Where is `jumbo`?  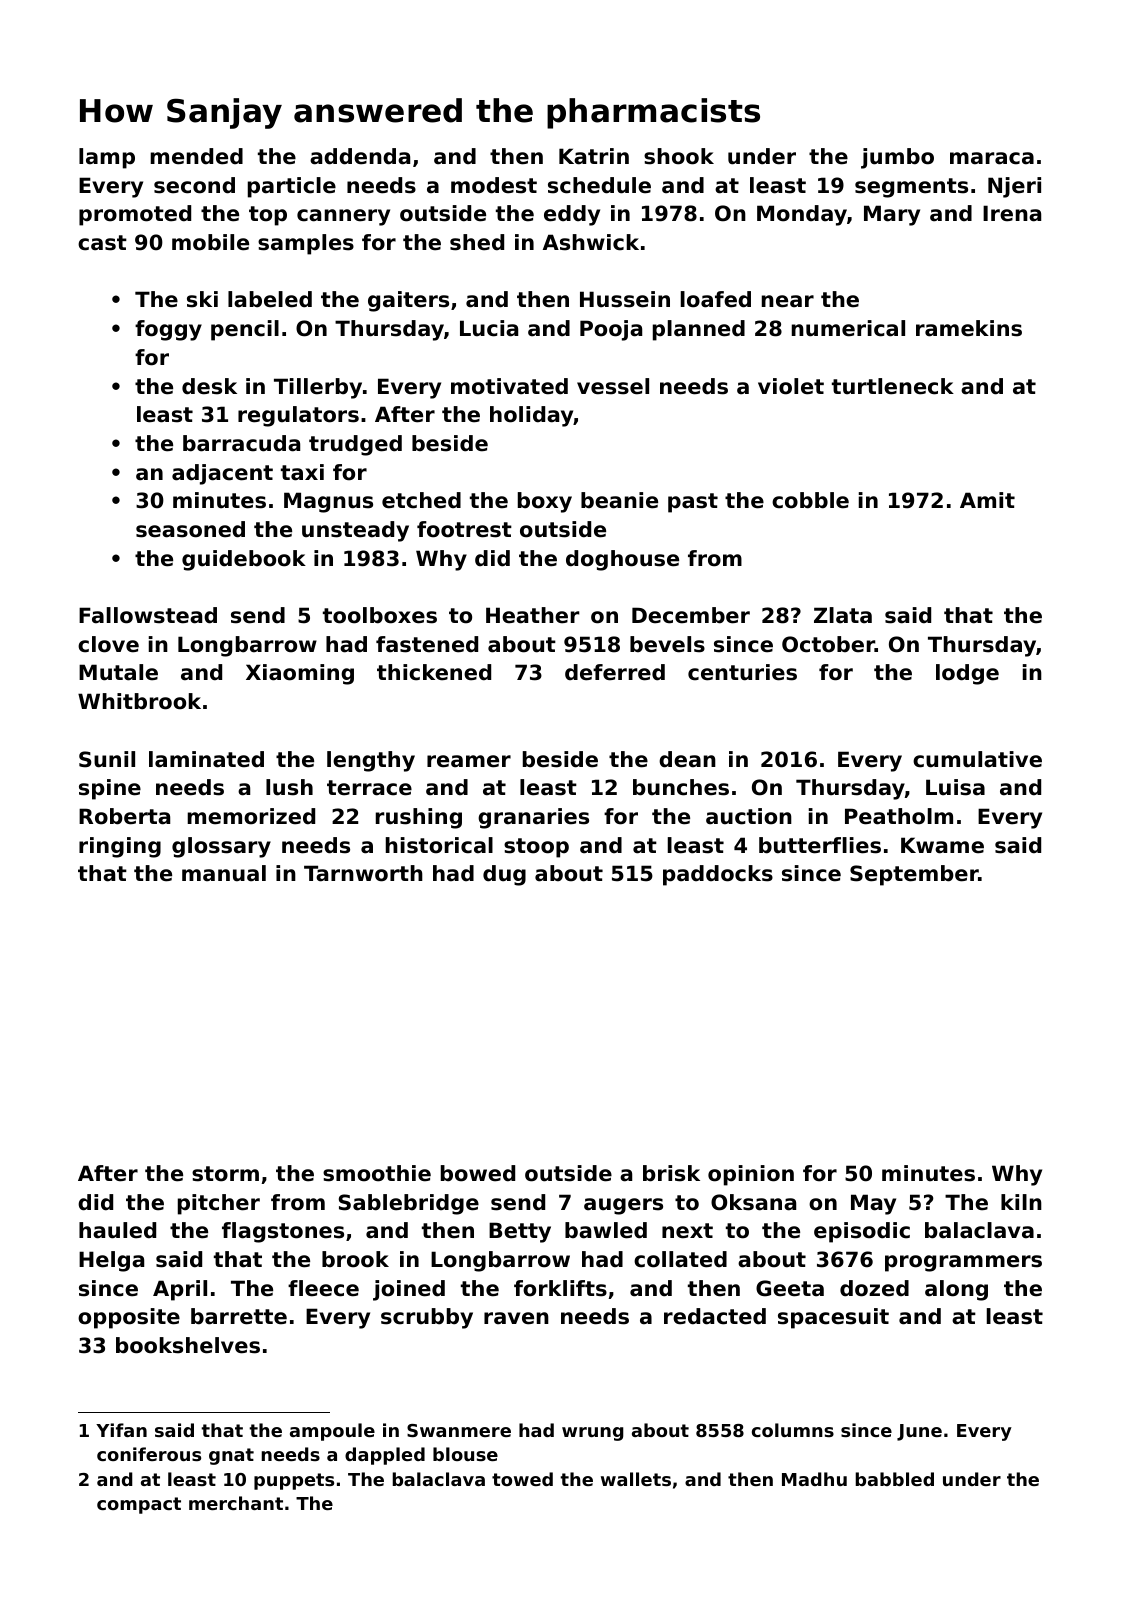 jumbo is located at coordinates (897, 158).
